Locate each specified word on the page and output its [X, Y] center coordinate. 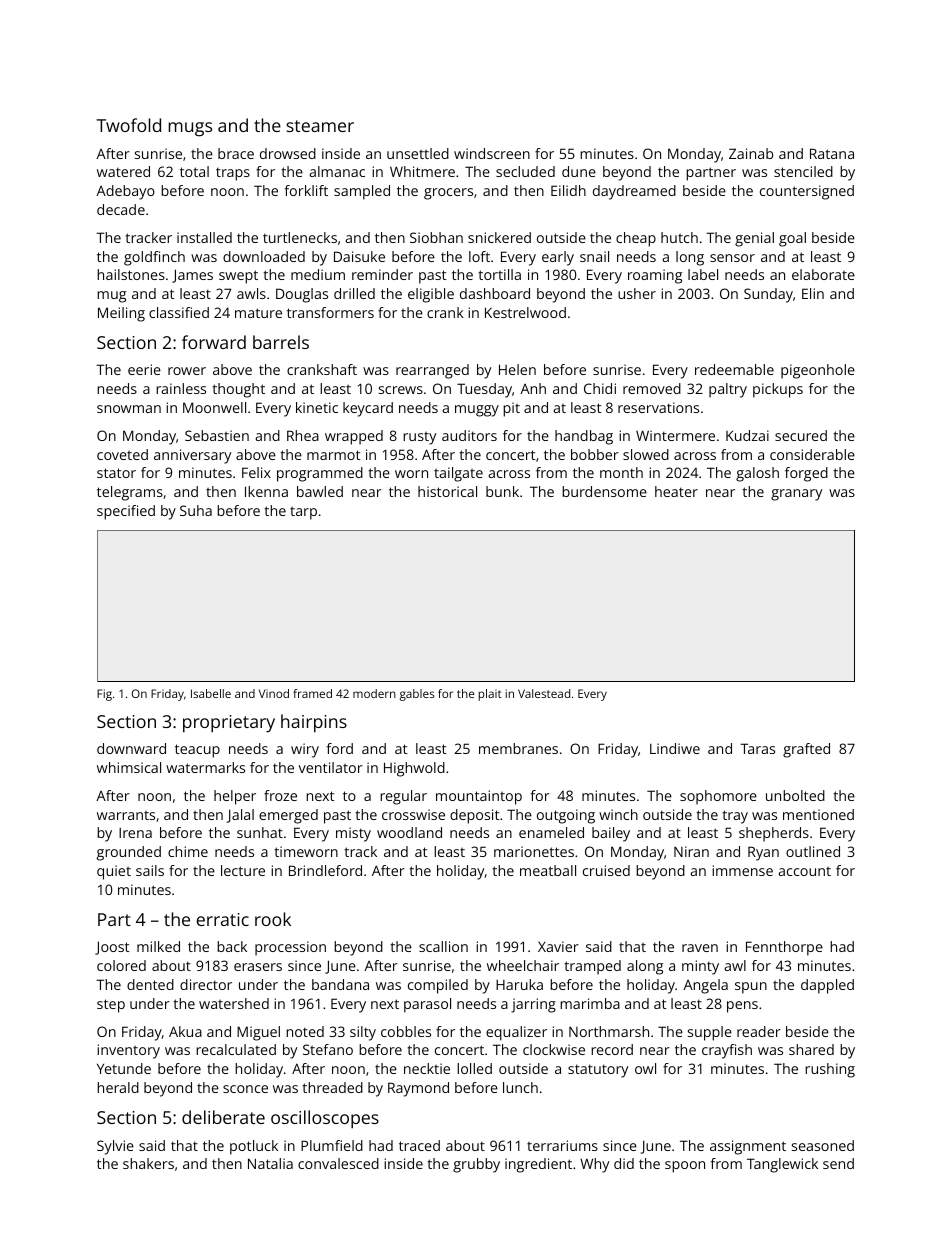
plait [490, 695]
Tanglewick [782, 1165]
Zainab [751, 153]
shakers [148, 1163]
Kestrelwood [525, 312]
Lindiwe [675, 748]
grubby [476, 1165]
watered [123, 171]
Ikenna [266, 491]
